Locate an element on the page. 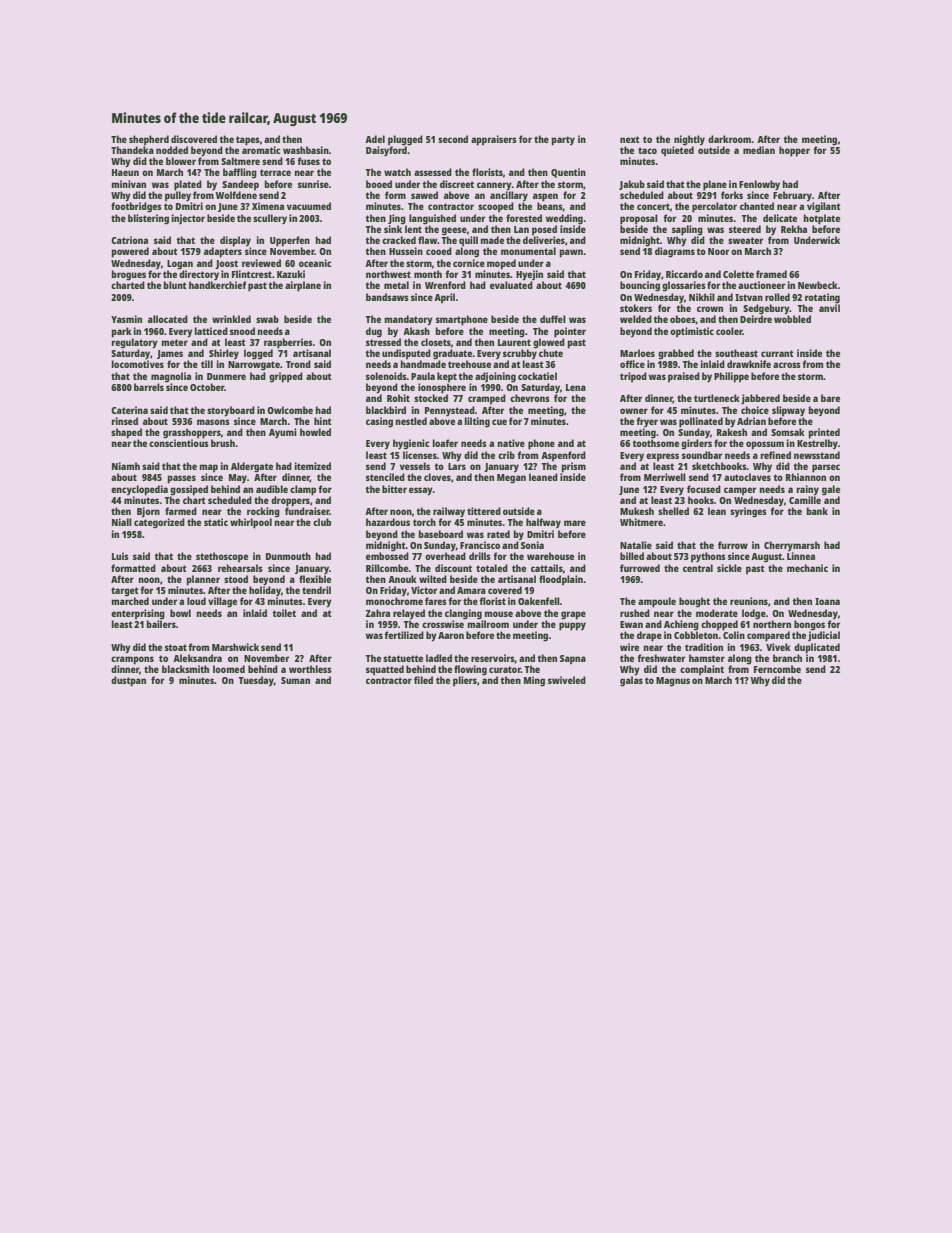  audible is located at coordinates (272, 489).
